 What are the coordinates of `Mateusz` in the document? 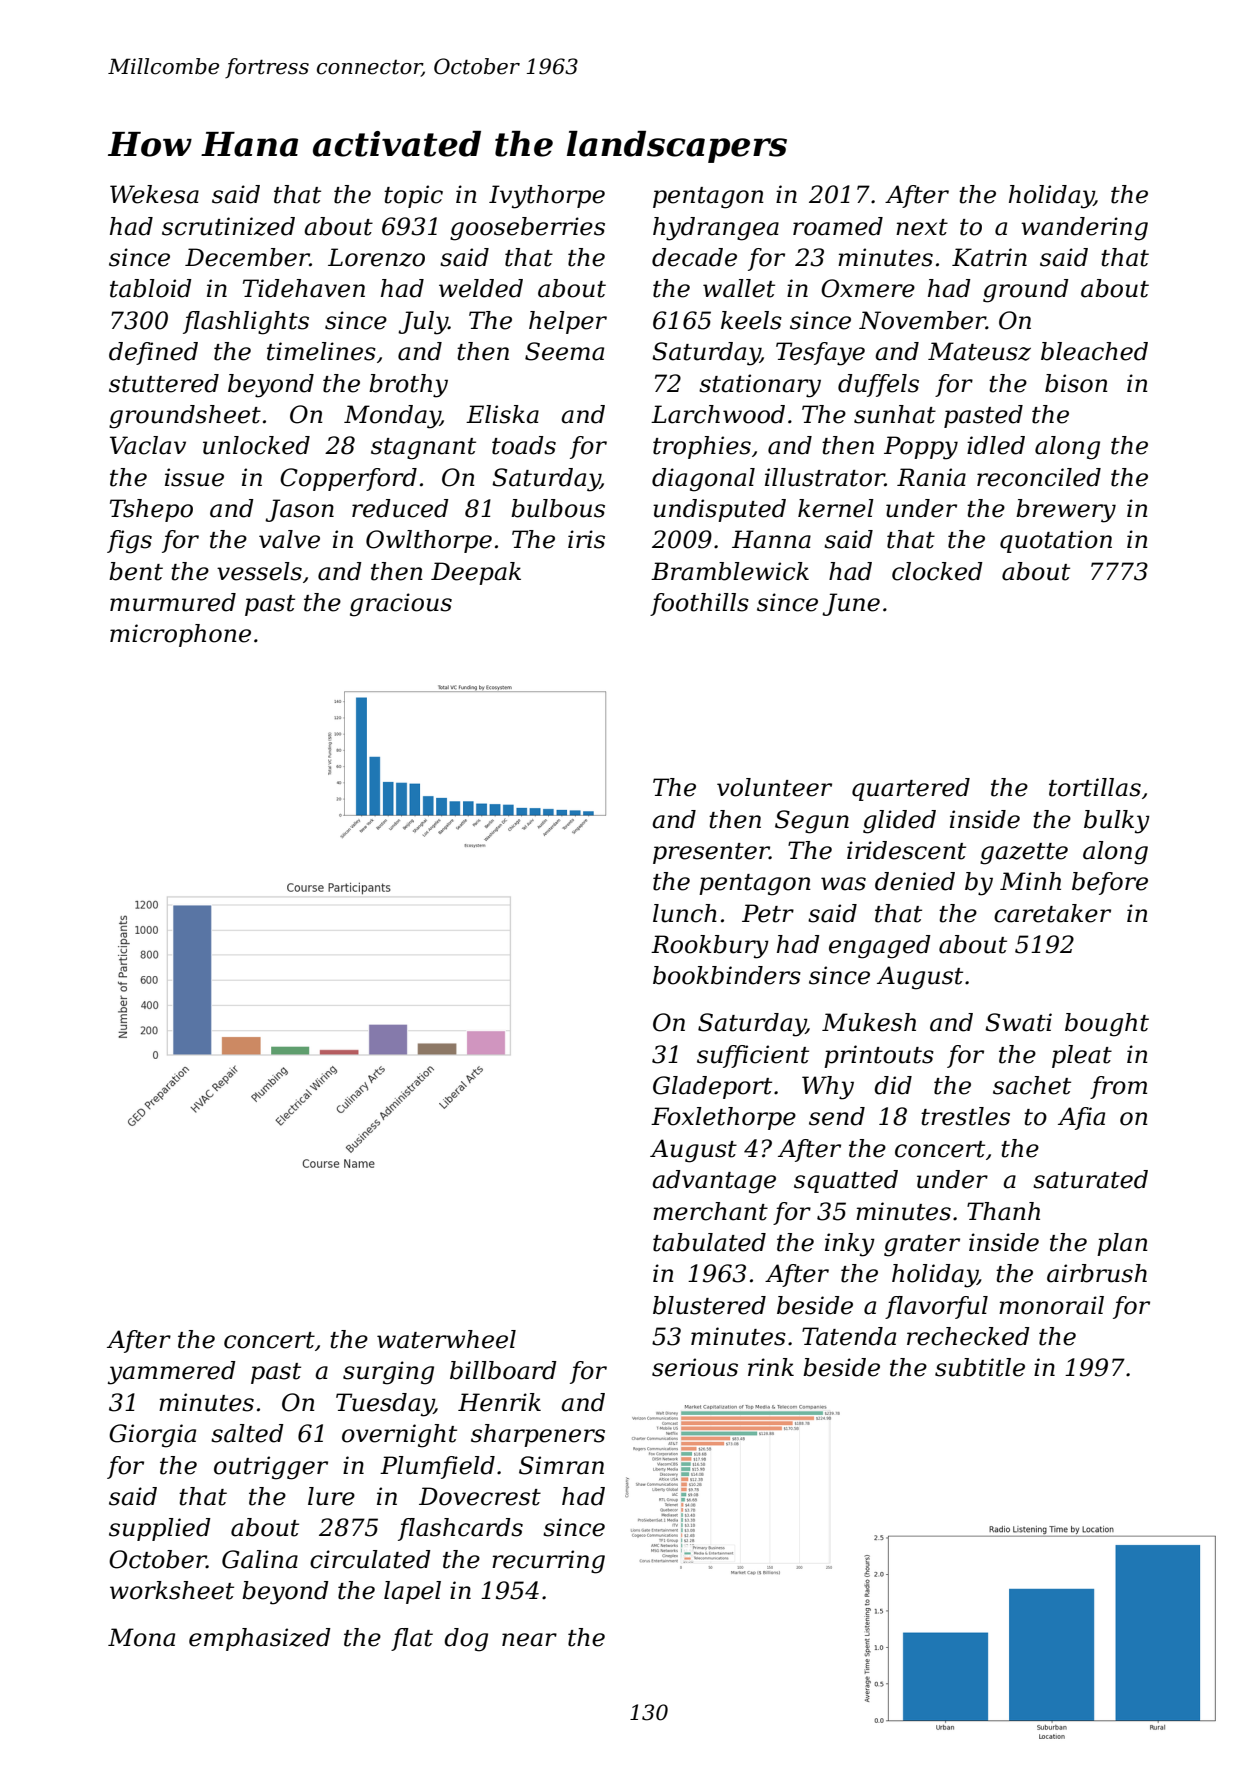 It's located at (979, 351).
